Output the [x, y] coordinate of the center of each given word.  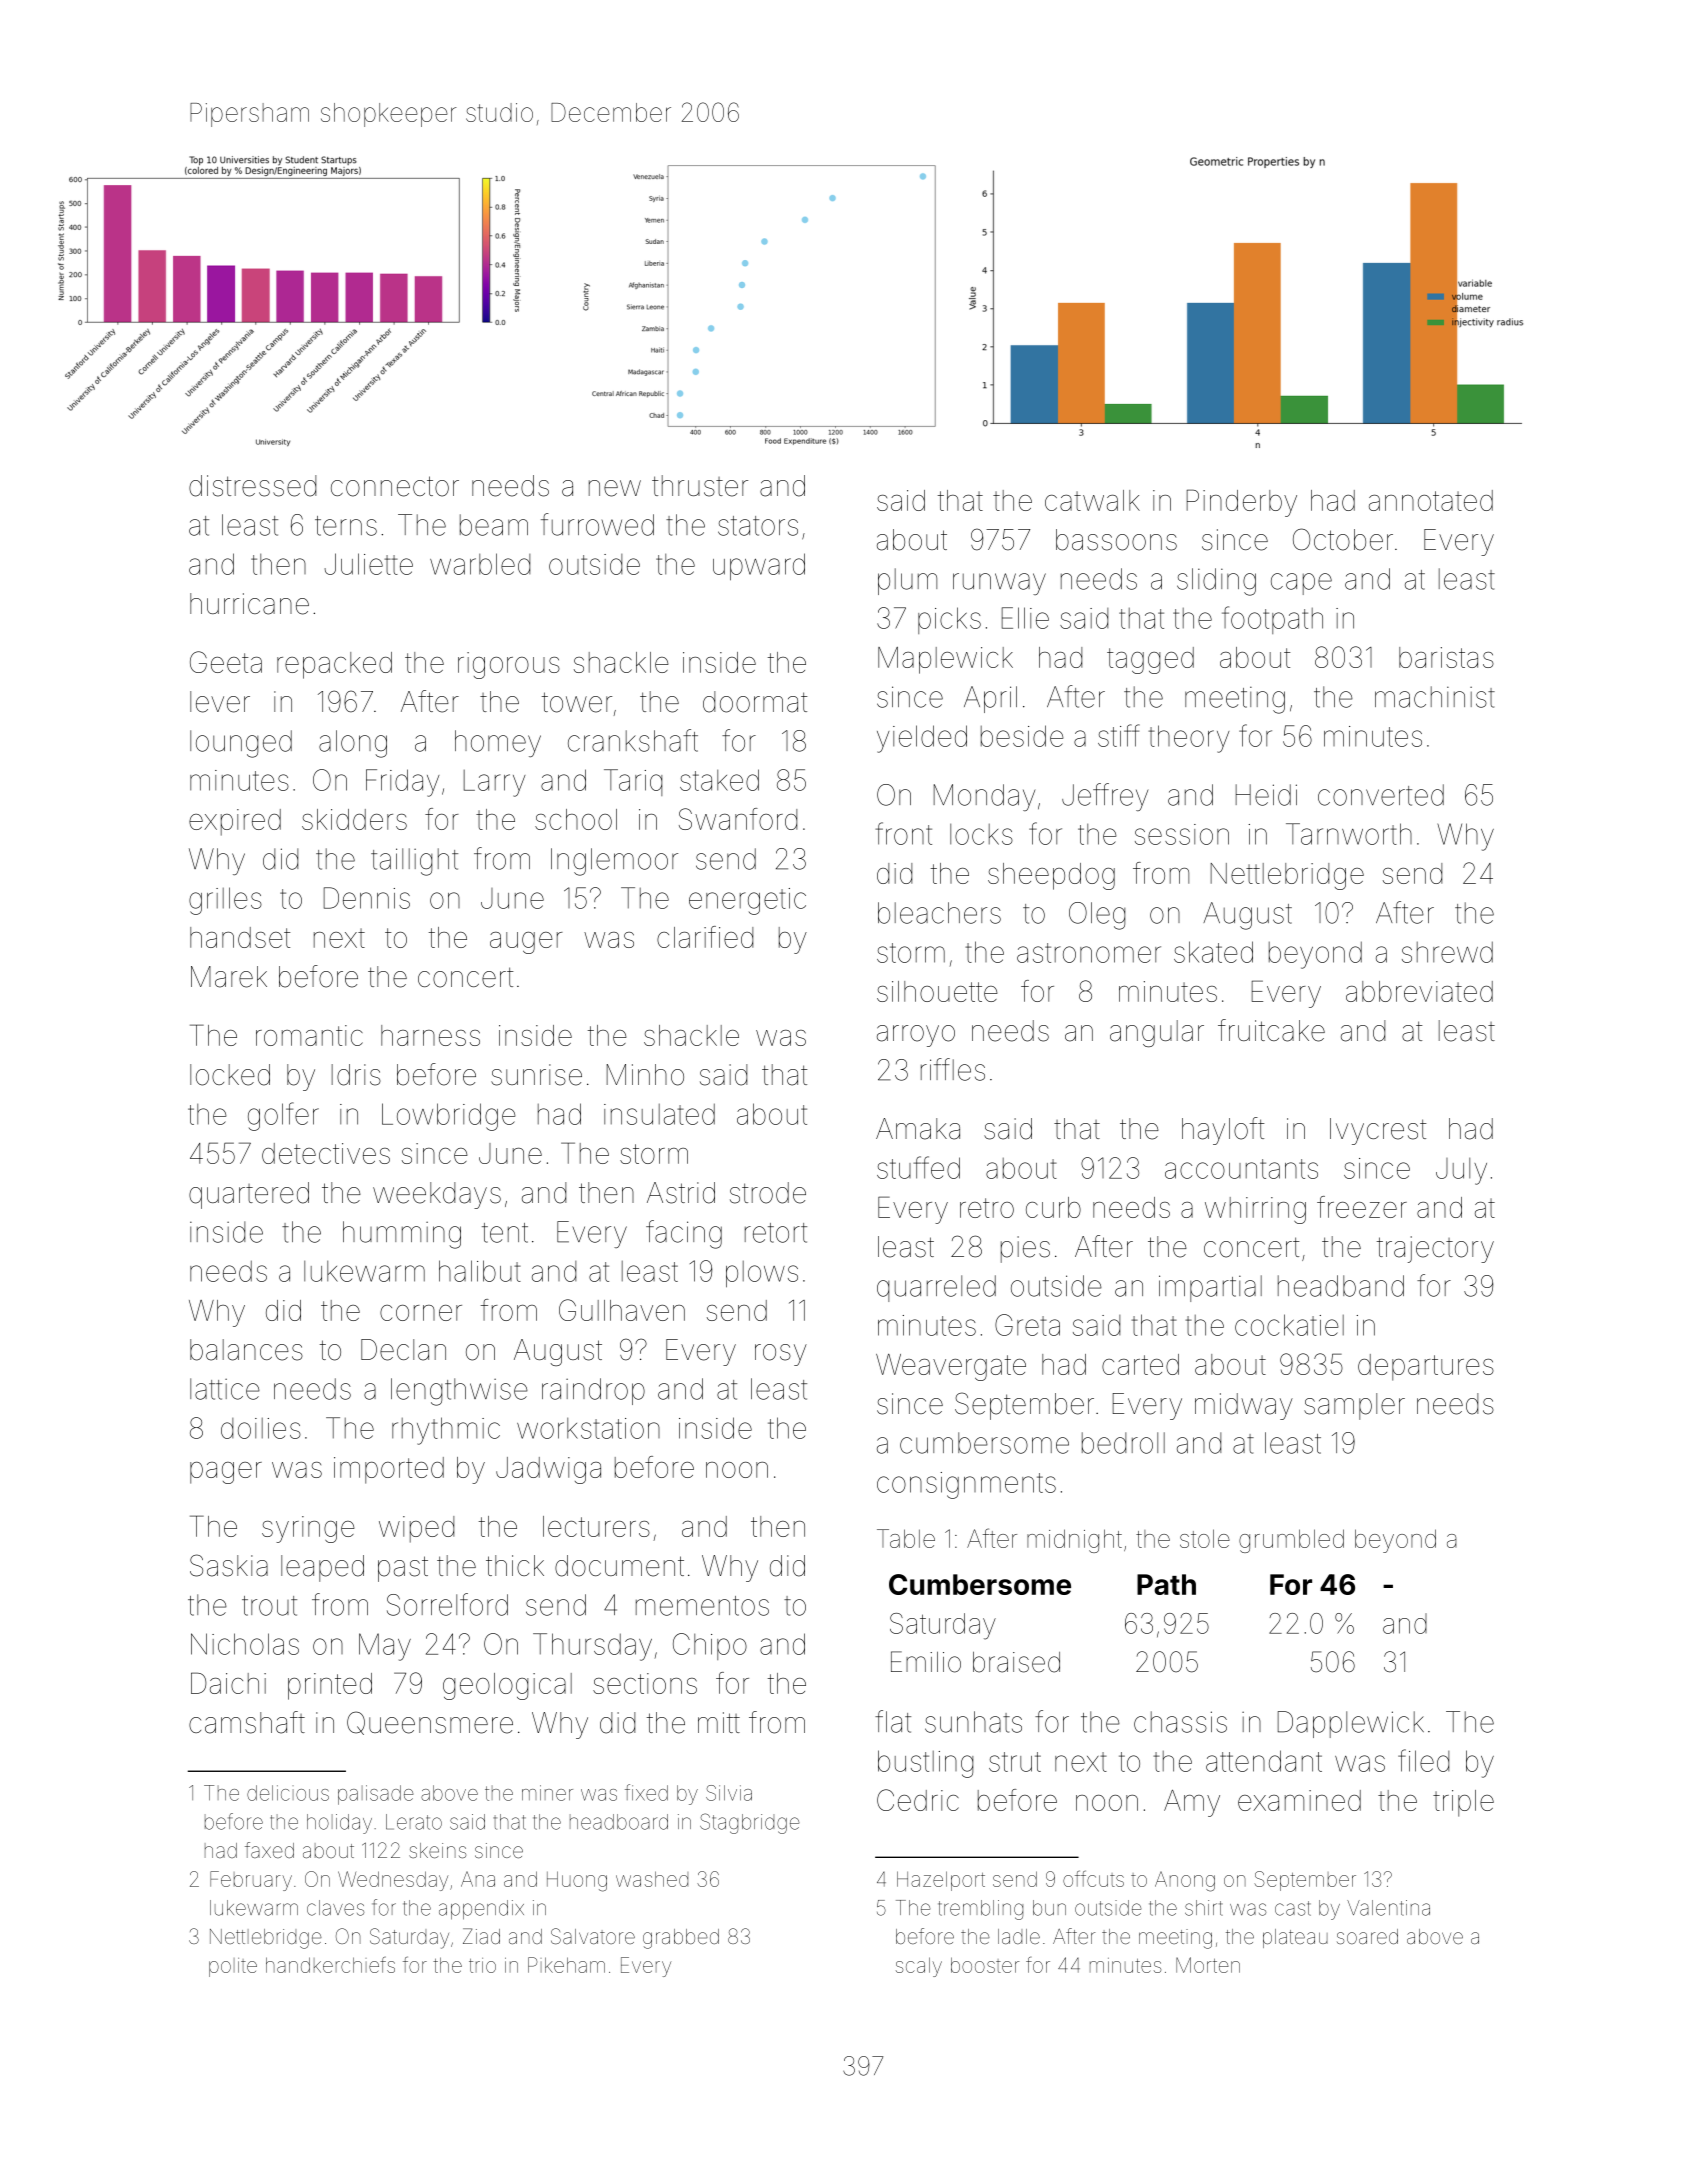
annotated [1431, 500]
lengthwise [459, 1392]
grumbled [1291, 1541]
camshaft [247, 1722]
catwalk [1092, 500]
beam [494, 525]
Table [906, 1538]
